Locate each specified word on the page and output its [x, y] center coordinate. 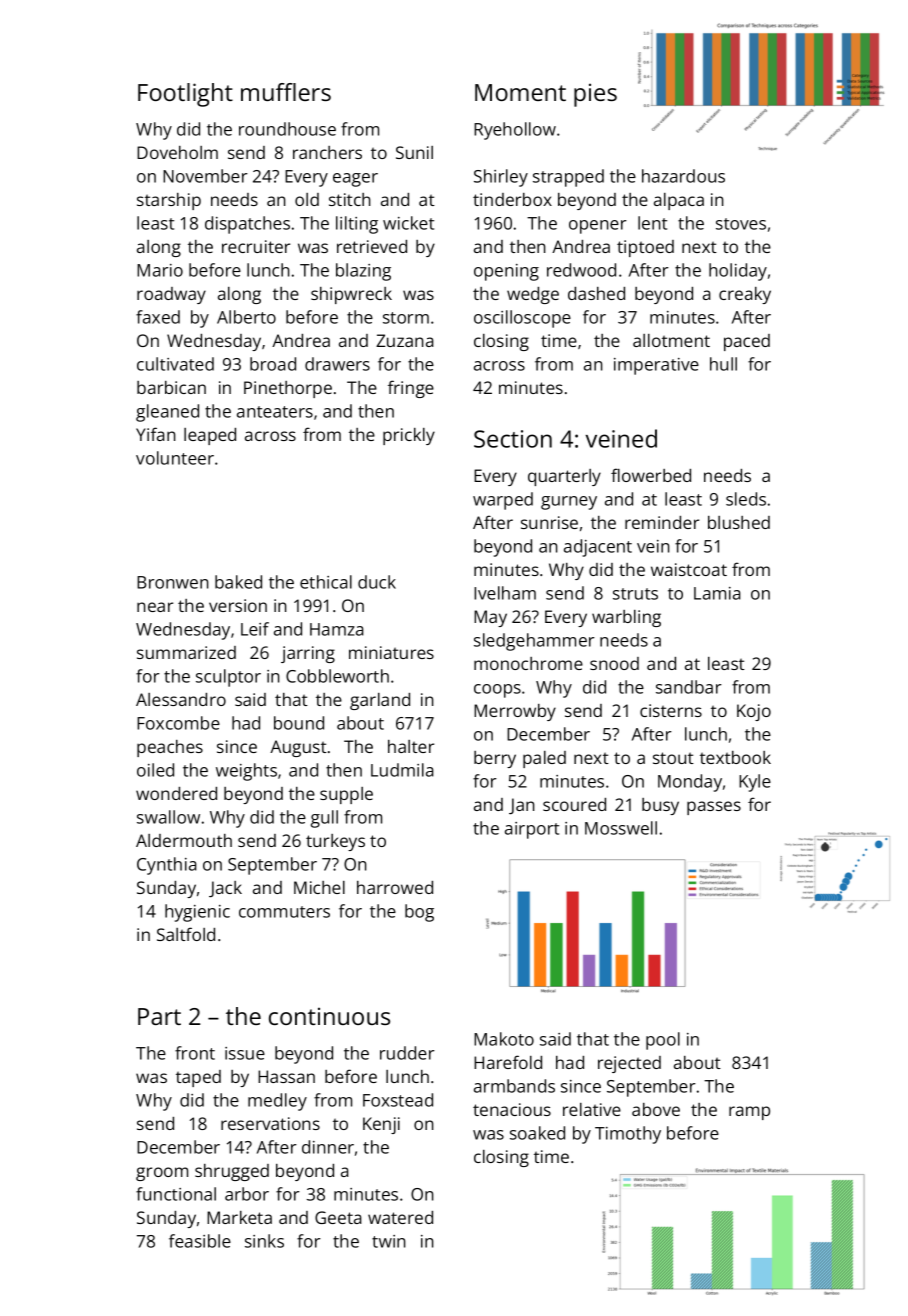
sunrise [549, 522]
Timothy [628, 1135]
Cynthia [167, 866]
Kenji [381, 1125]
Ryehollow [515, 131]
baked [238, 582]
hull [723, 364]
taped [198, 1078]
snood [614, 663]
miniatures [391, 652]
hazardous [683, 176]
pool [663, 1041]
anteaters [275, 412]
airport [532, 830]
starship [169, 201]
